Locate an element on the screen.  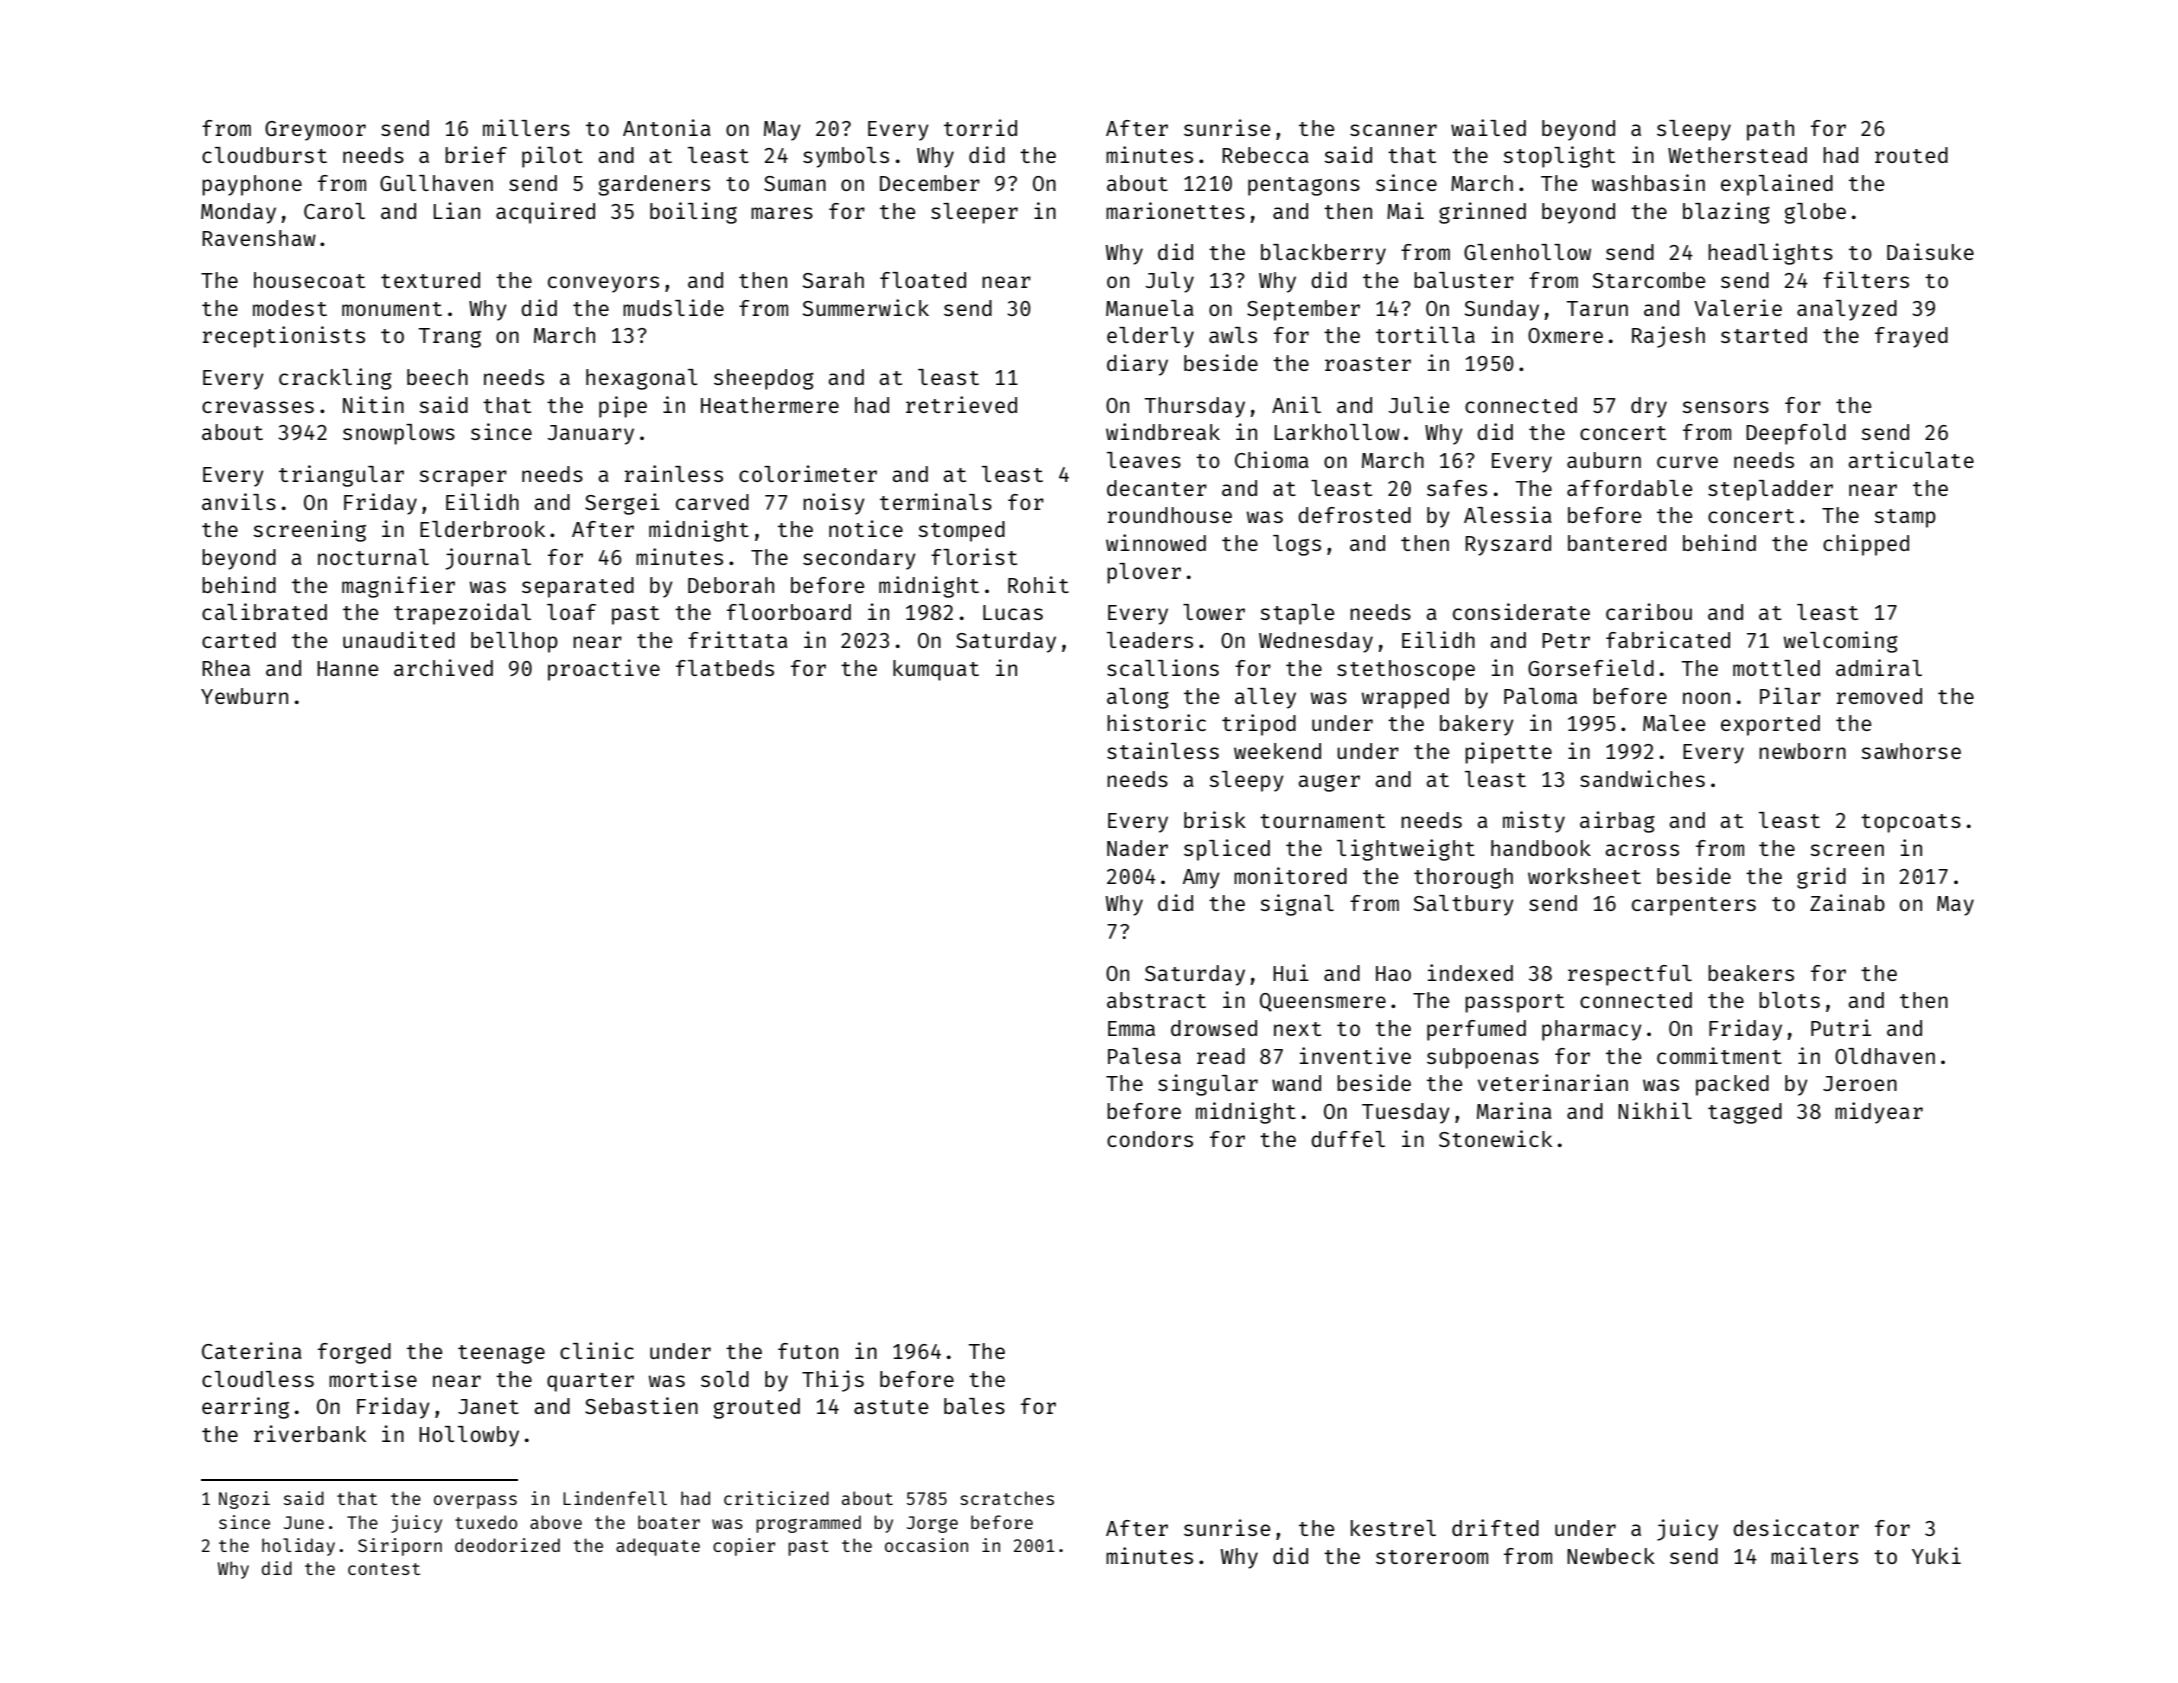
path is located at coordinates (1770, 130).
